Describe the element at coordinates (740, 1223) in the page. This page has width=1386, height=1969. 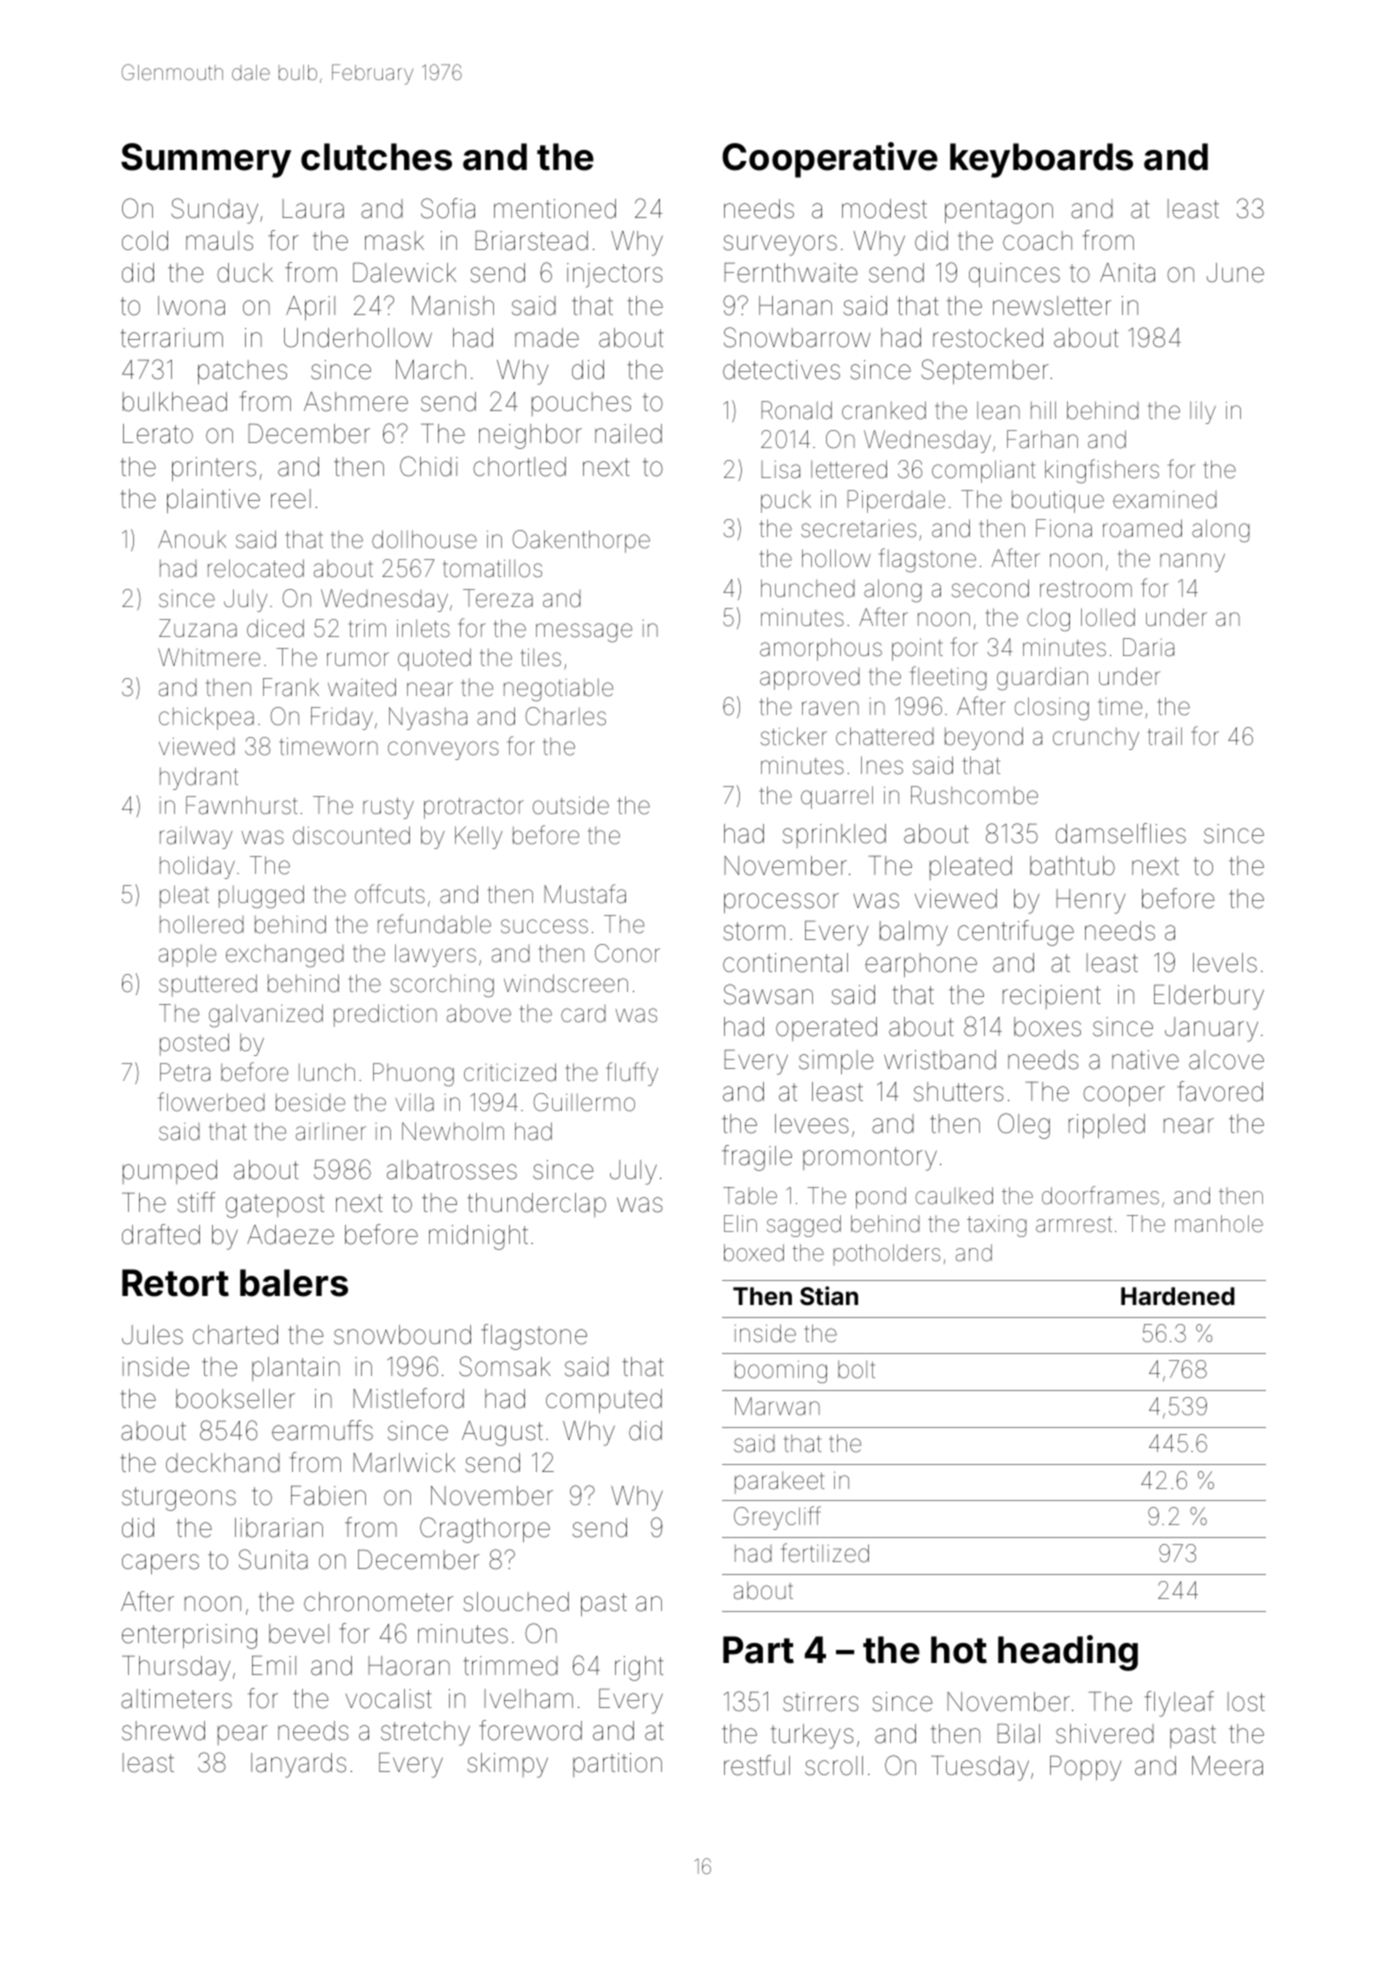
I see `Elin` at that location.
